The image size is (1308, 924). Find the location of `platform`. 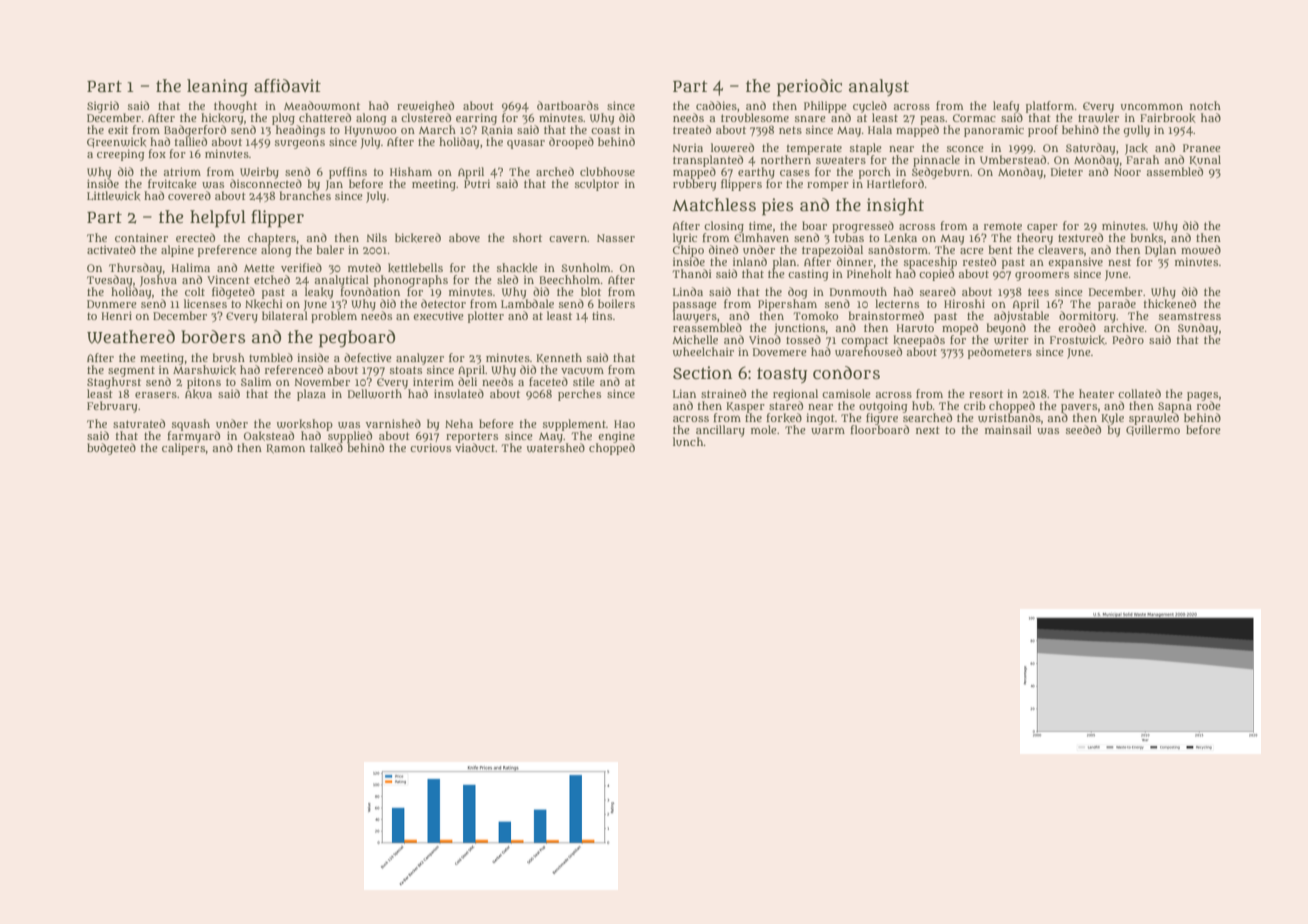

platform is located at coordinates (1050, 107).
